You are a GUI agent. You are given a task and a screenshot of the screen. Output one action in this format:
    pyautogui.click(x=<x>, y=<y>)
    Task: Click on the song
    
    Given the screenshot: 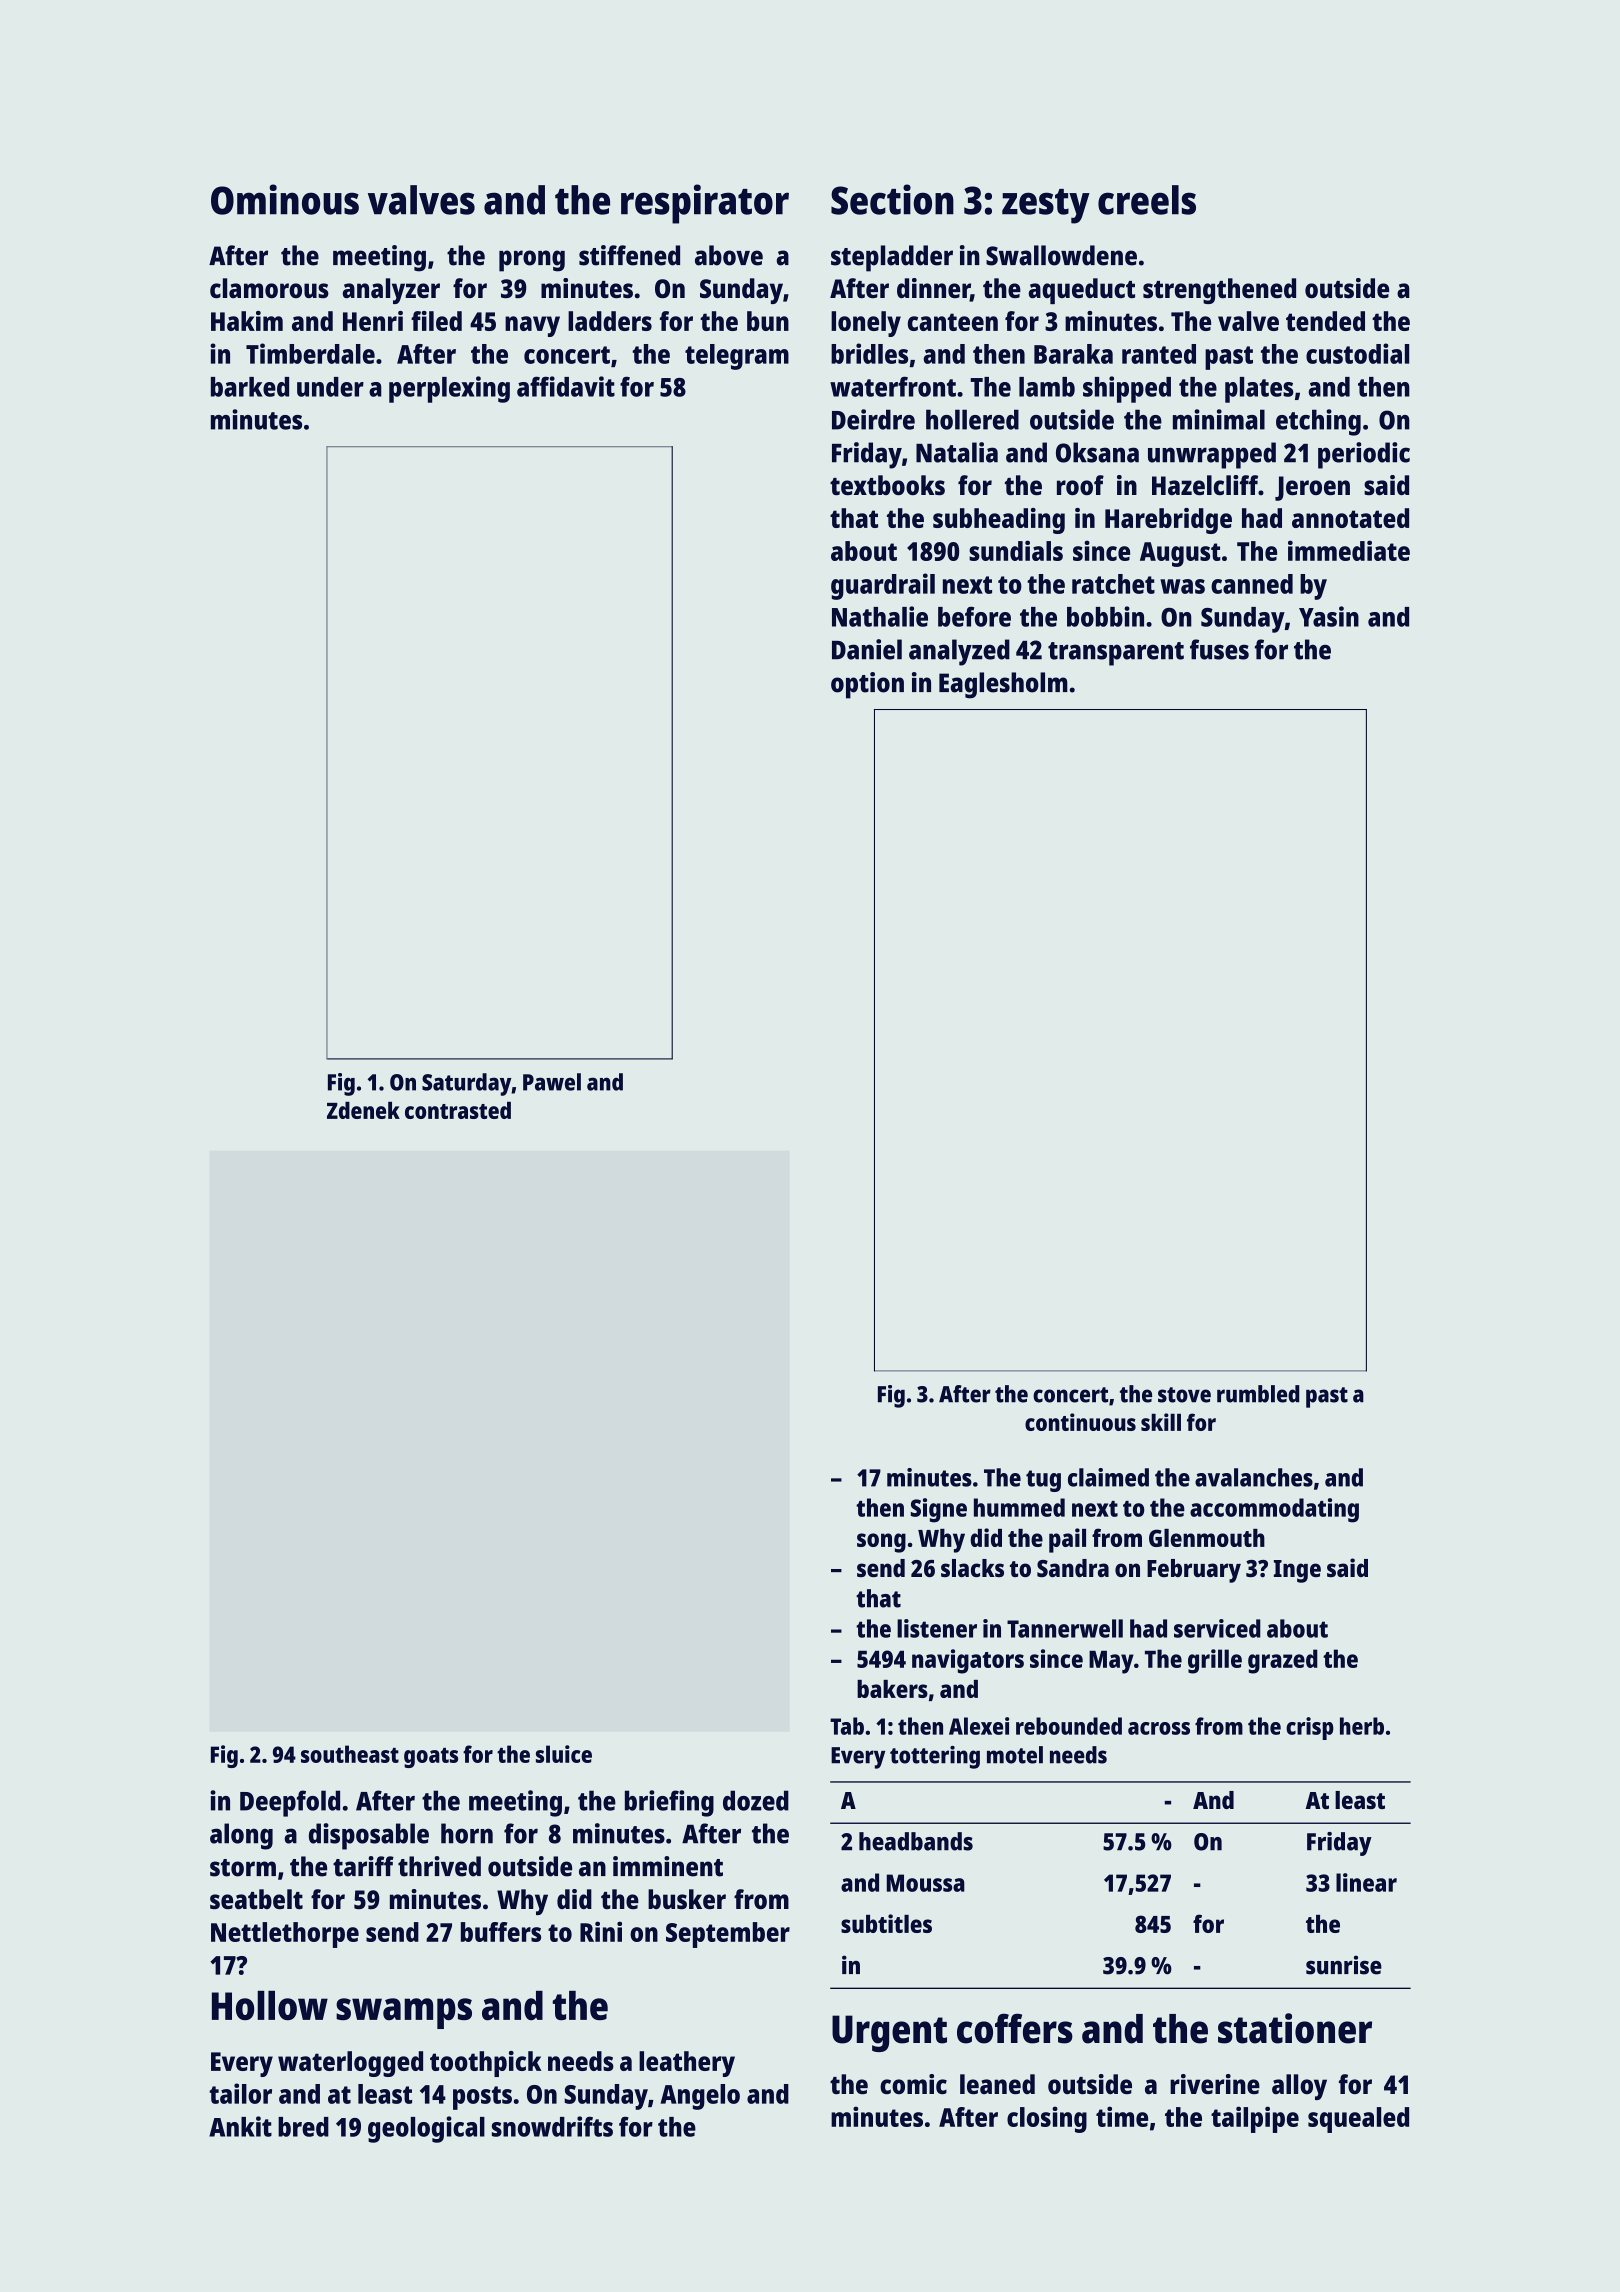 What is the action you would take?
    pyautogui.click(x=881, y=1543)
